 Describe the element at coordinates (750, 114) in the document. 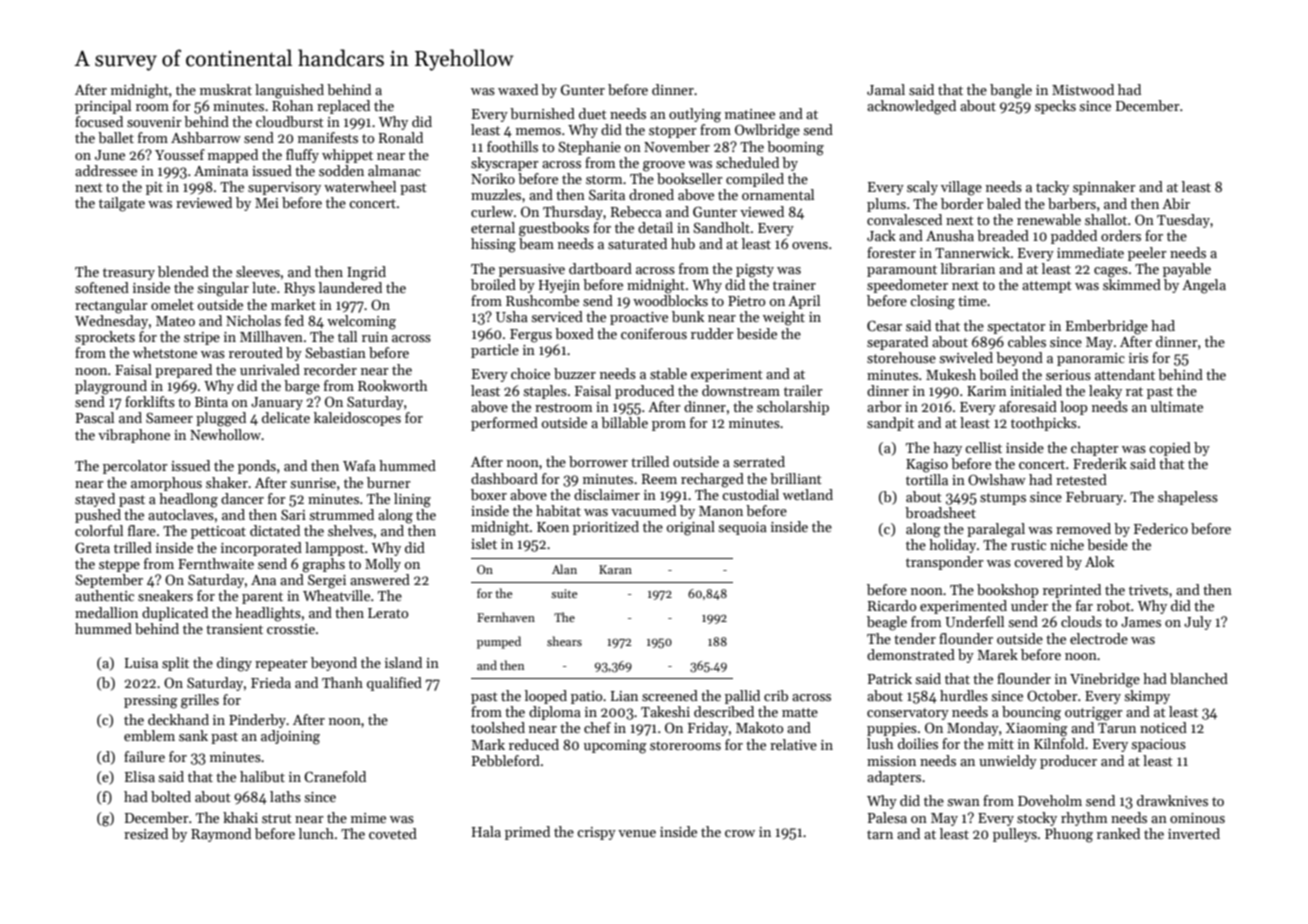

I see `matinee` at that location.
